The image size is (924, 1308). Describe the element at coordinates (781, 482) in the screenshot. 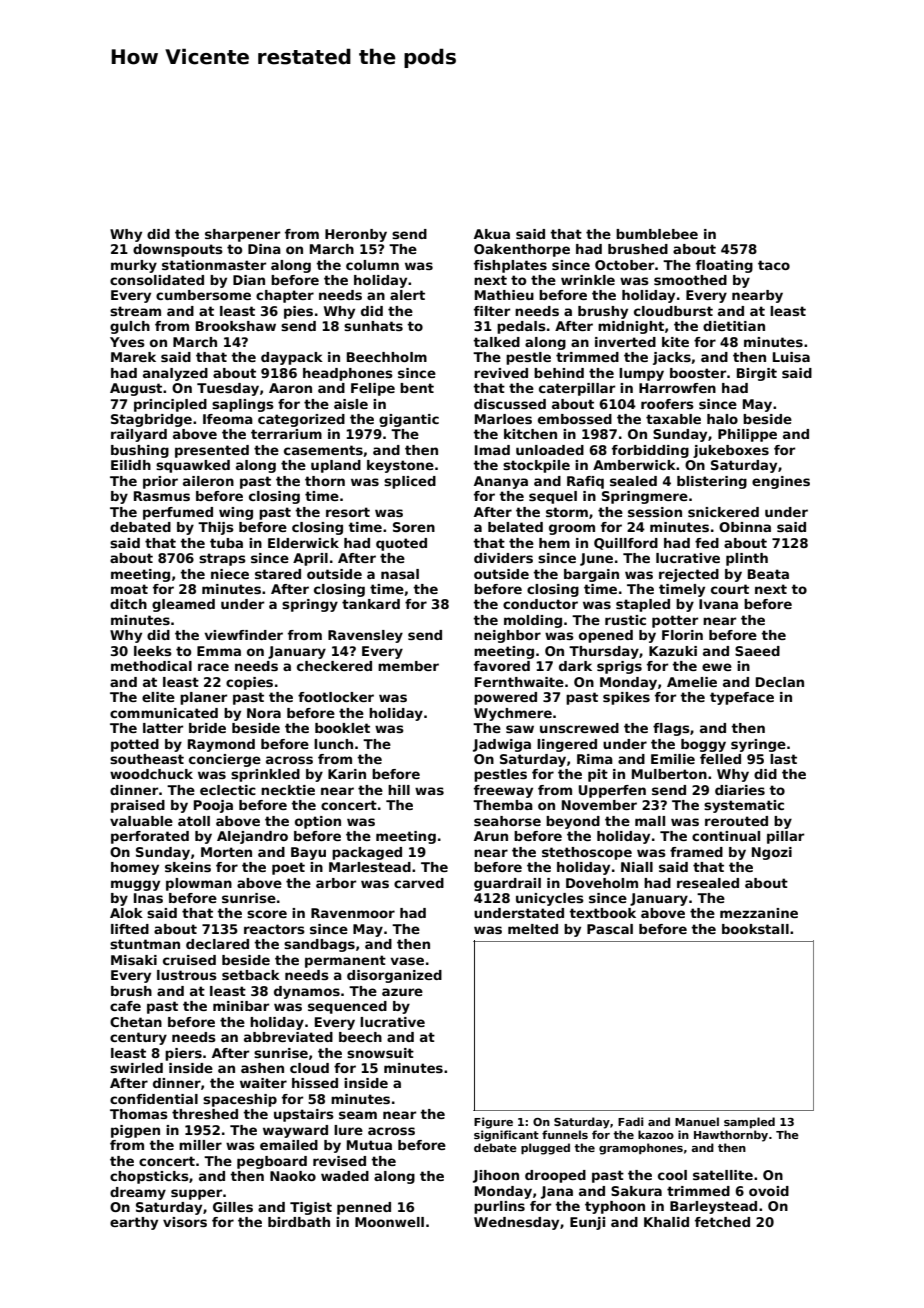

I see `engines` at that location.
